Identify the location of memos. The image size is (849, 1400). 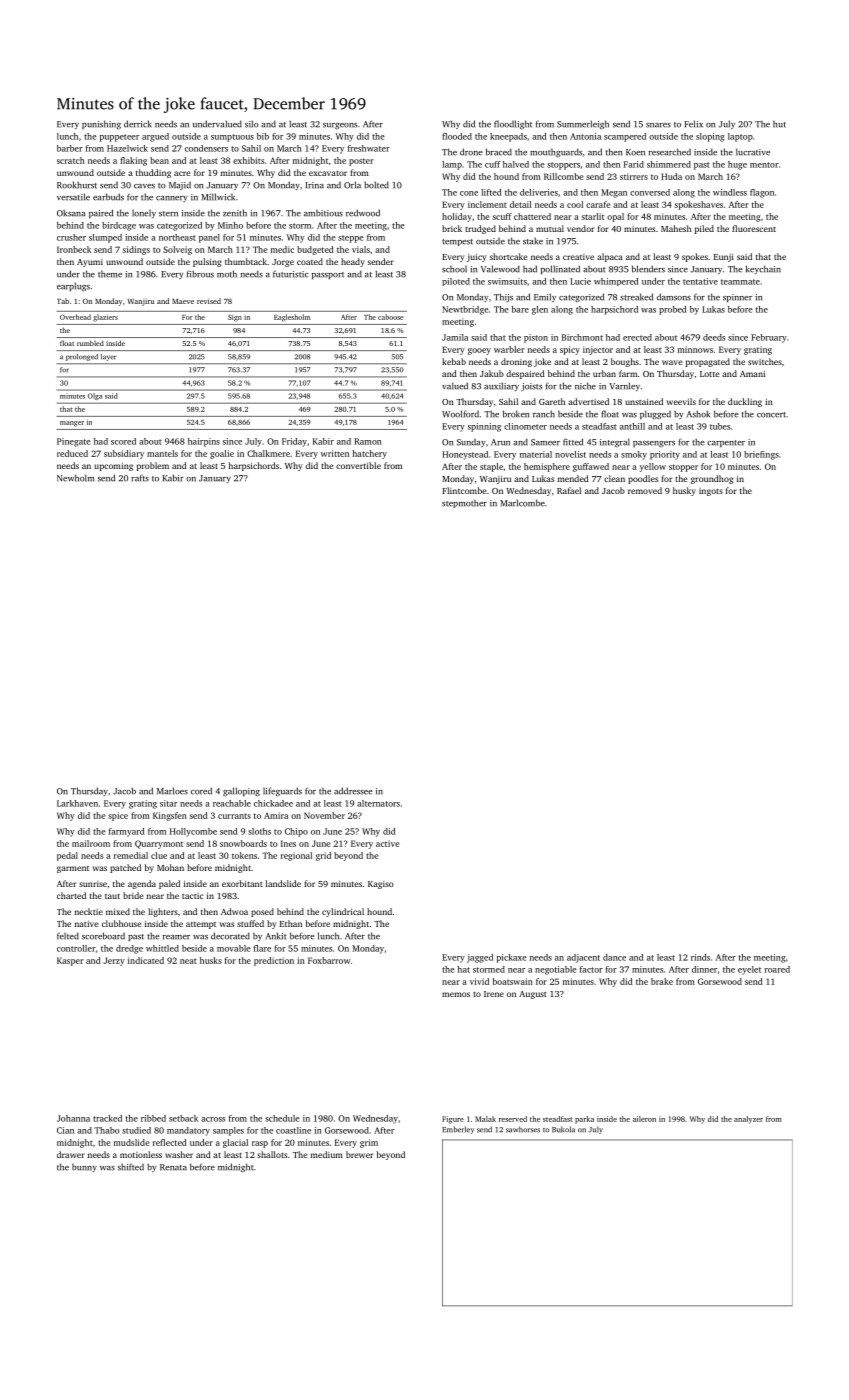
(456, 994).
